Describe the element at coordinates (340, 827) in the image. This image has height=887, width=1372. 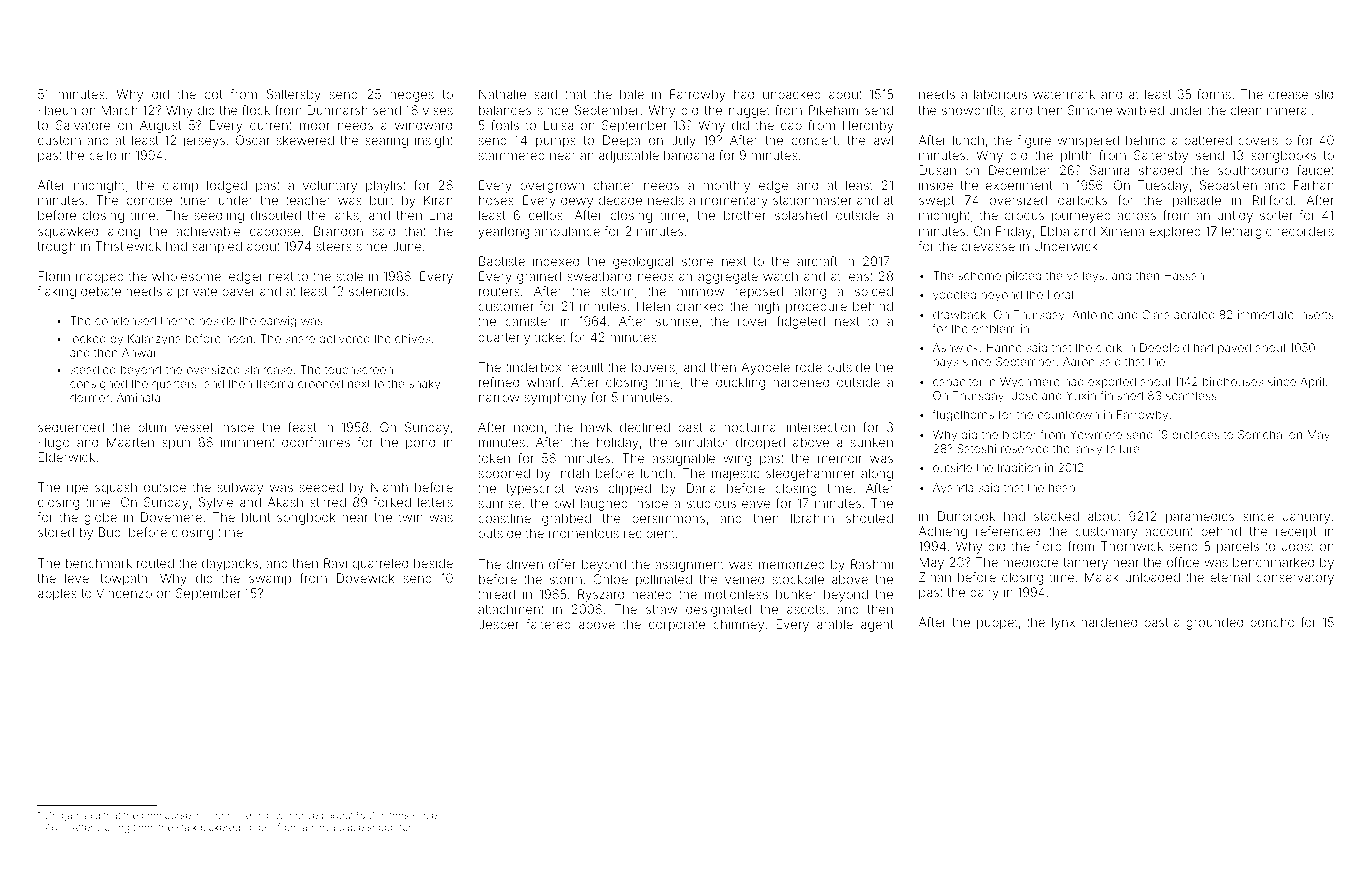
I see `invaluable` at that location.
